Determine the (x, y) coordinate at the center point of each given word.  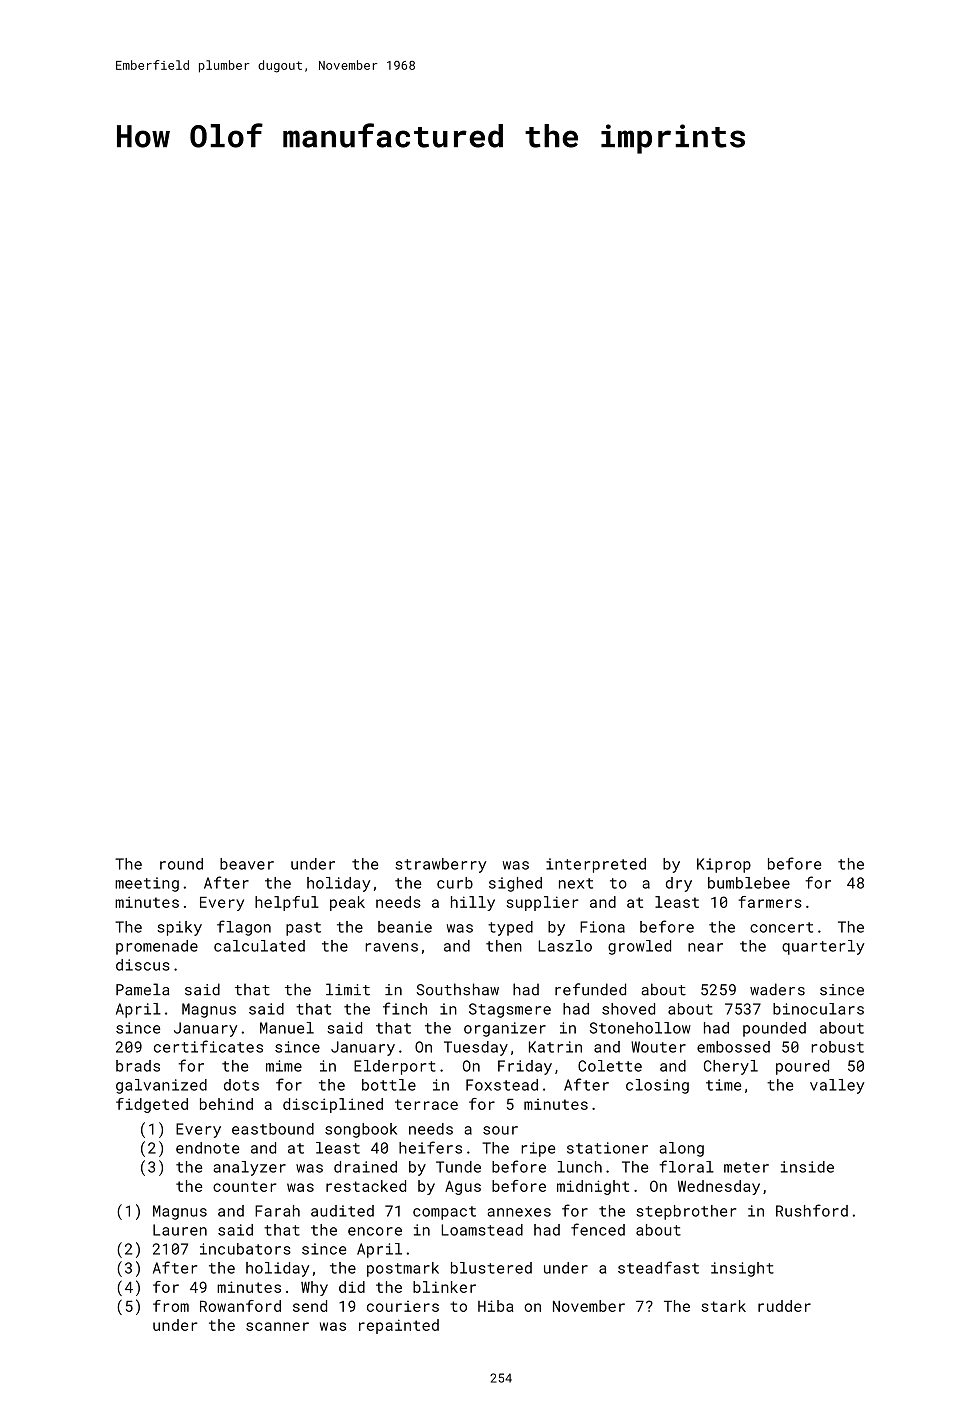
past (303, 929)
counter (244, 1186)
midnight (593, 1187)
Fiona (602, 927)
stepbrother (686, 1212)
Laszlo (565, 946)
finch (405, 1008)
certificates (208, 1046)
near (705, 947)
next (576, 883)
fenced (598, 1229)
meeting (147, 884)
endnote (207, 1148)
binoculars (818, 1009)
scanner (277, 1326)
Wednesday (719, 1187)
